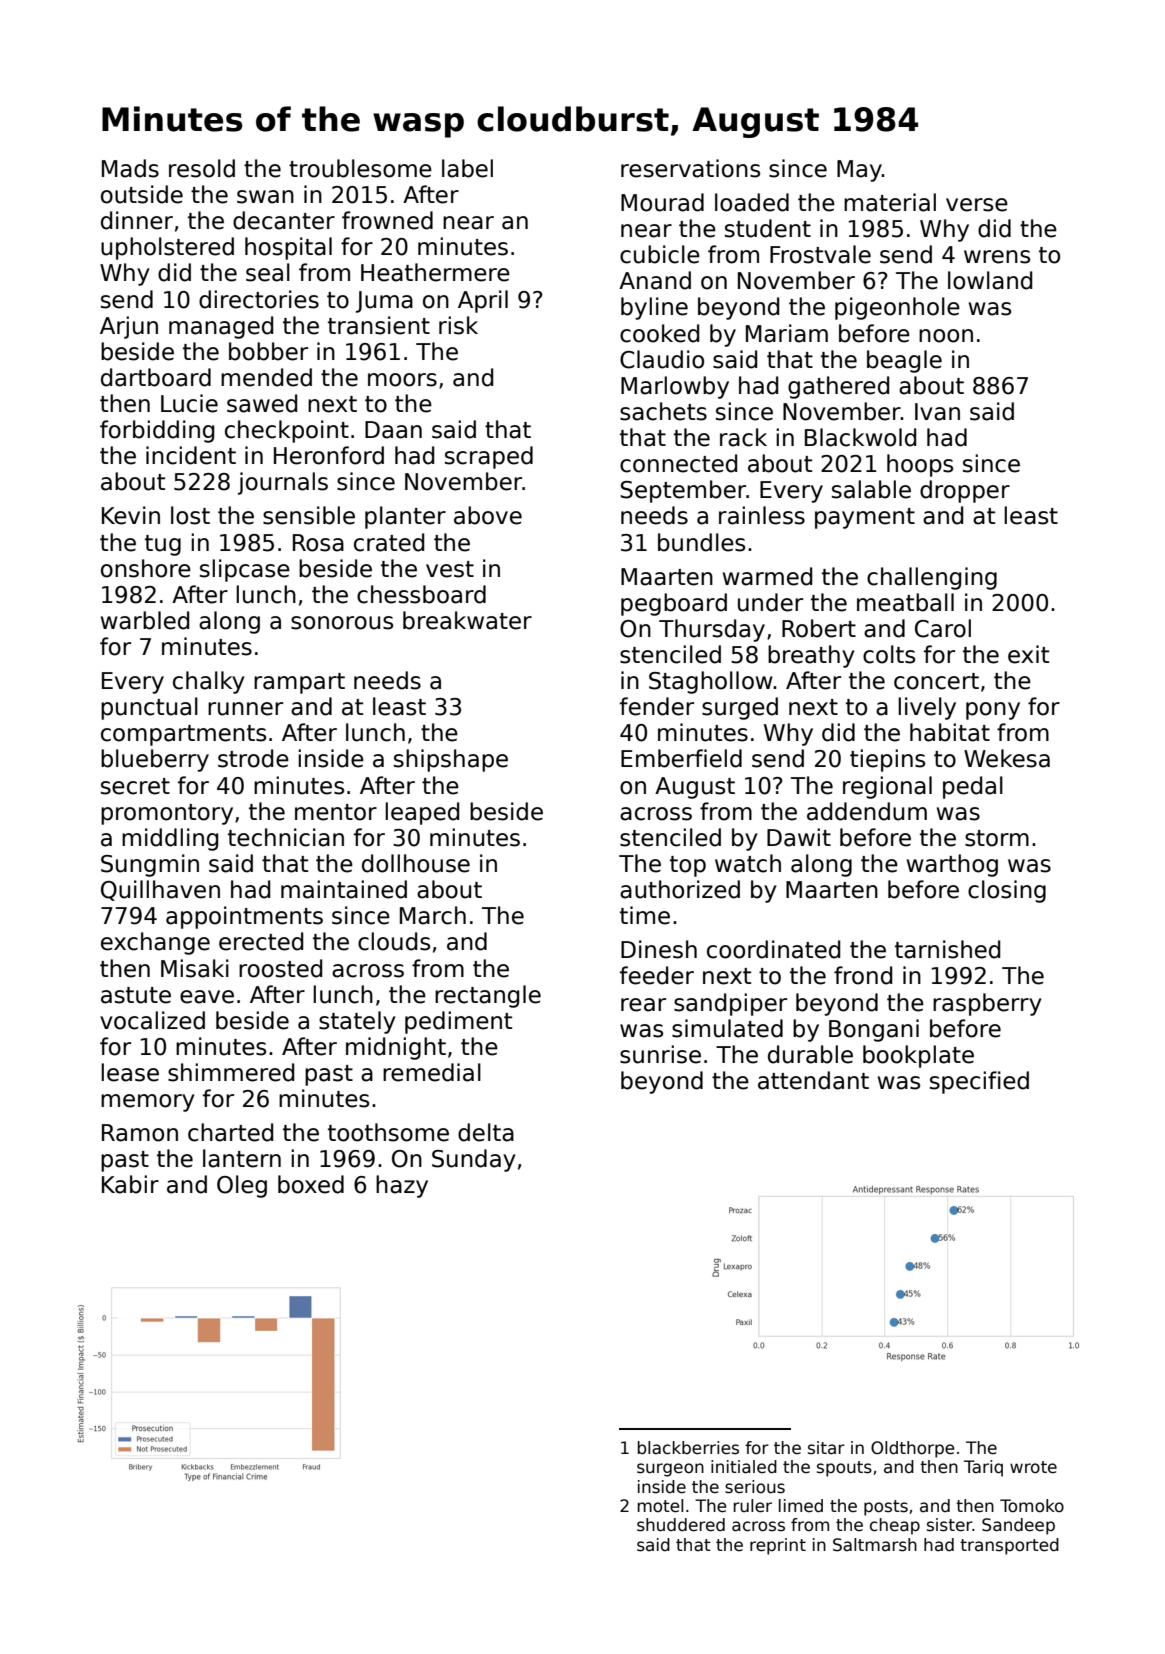 The width and height of the screenshot is (1165, 1654). I want to click on Mads, so click(130, 168).
